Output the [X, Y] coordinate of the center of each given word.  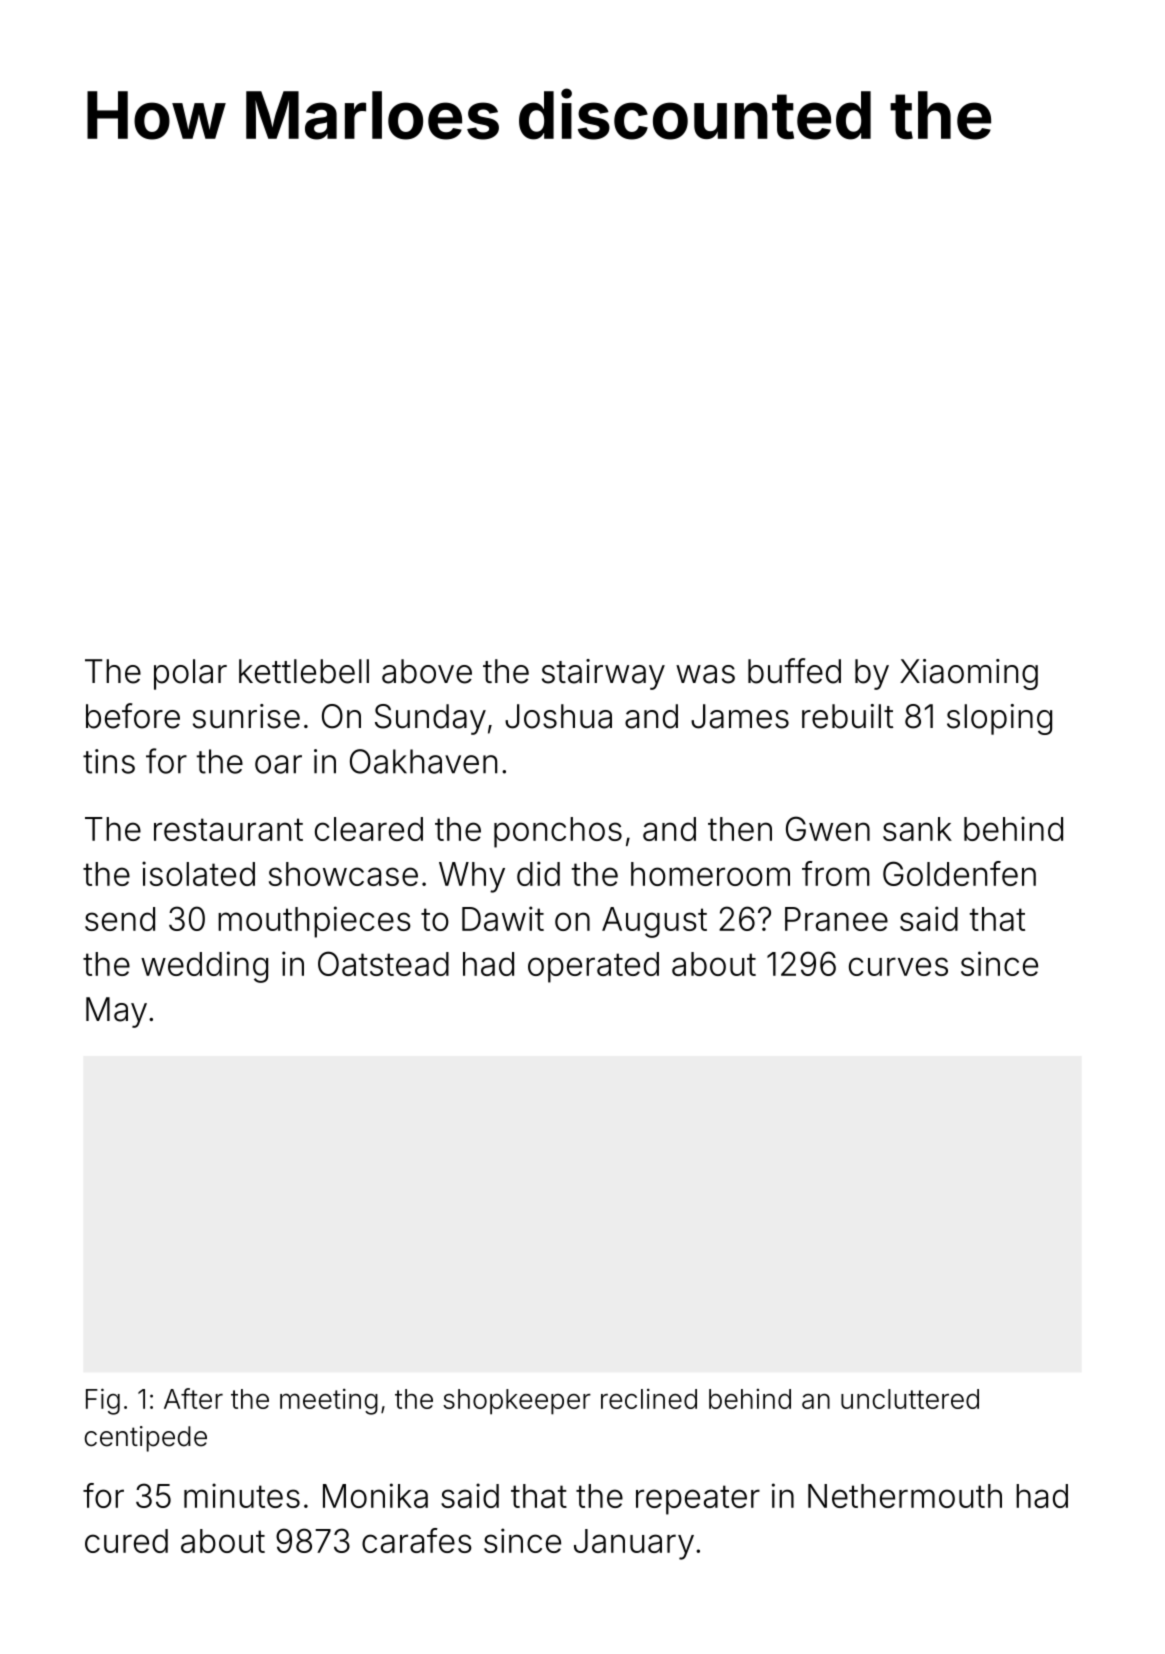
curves [898, 966]
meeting [329, 1402]
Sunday [430, 719]
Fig [103, 1401]
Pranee [836, 919]
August [654, 922]
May [116, 1012]
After [193, 1398]
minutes [242, 1495]
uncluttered [910, 1399]
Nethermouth [905, 1496]
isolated [198, 873]
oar [278, 764]
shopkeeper [517, 1402]
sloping [999, 719]
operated [593, 967]
